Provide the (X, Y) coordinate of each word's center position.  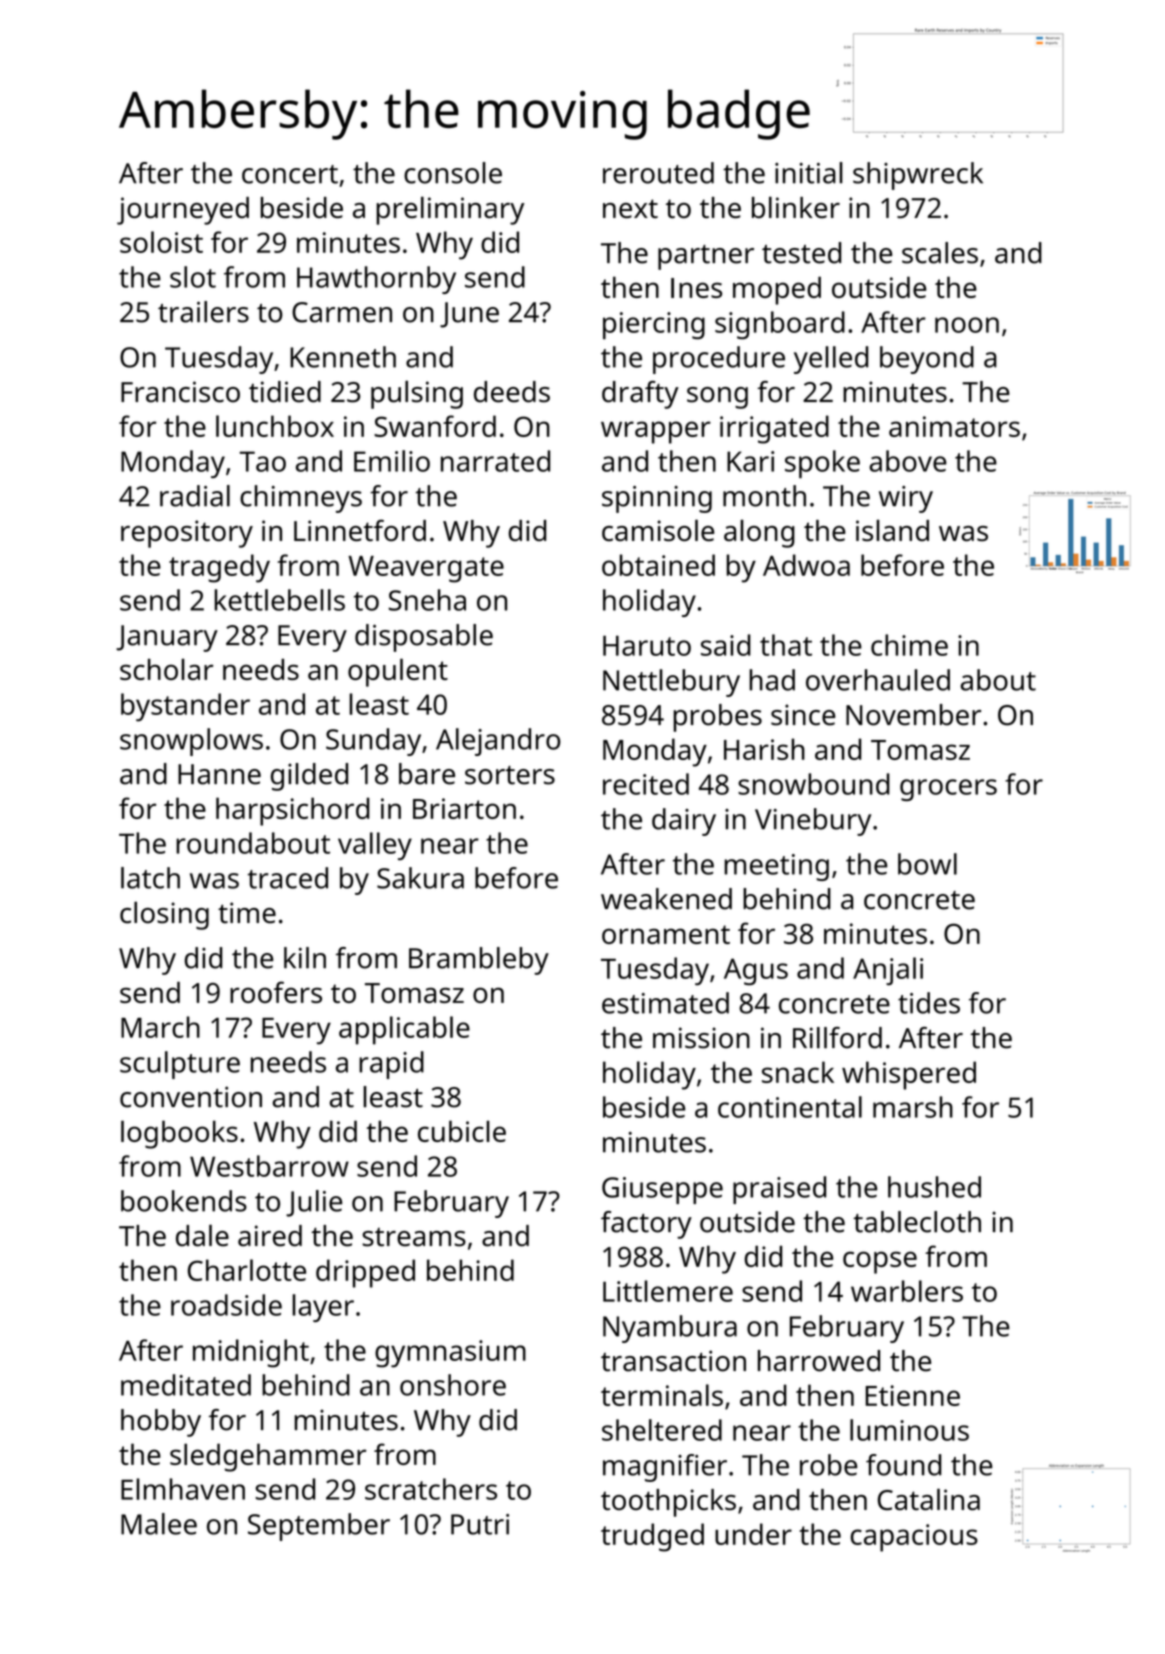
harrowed (819, 1361)
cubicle (462, 1131)
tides (929, 1003)
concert (290, 174)
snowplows (191, 742)
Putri (480, 1524)
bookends (184, 1201)
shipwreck (918, 176)
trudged (652, 1537)
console (453, 173)
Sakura (420, 878)
